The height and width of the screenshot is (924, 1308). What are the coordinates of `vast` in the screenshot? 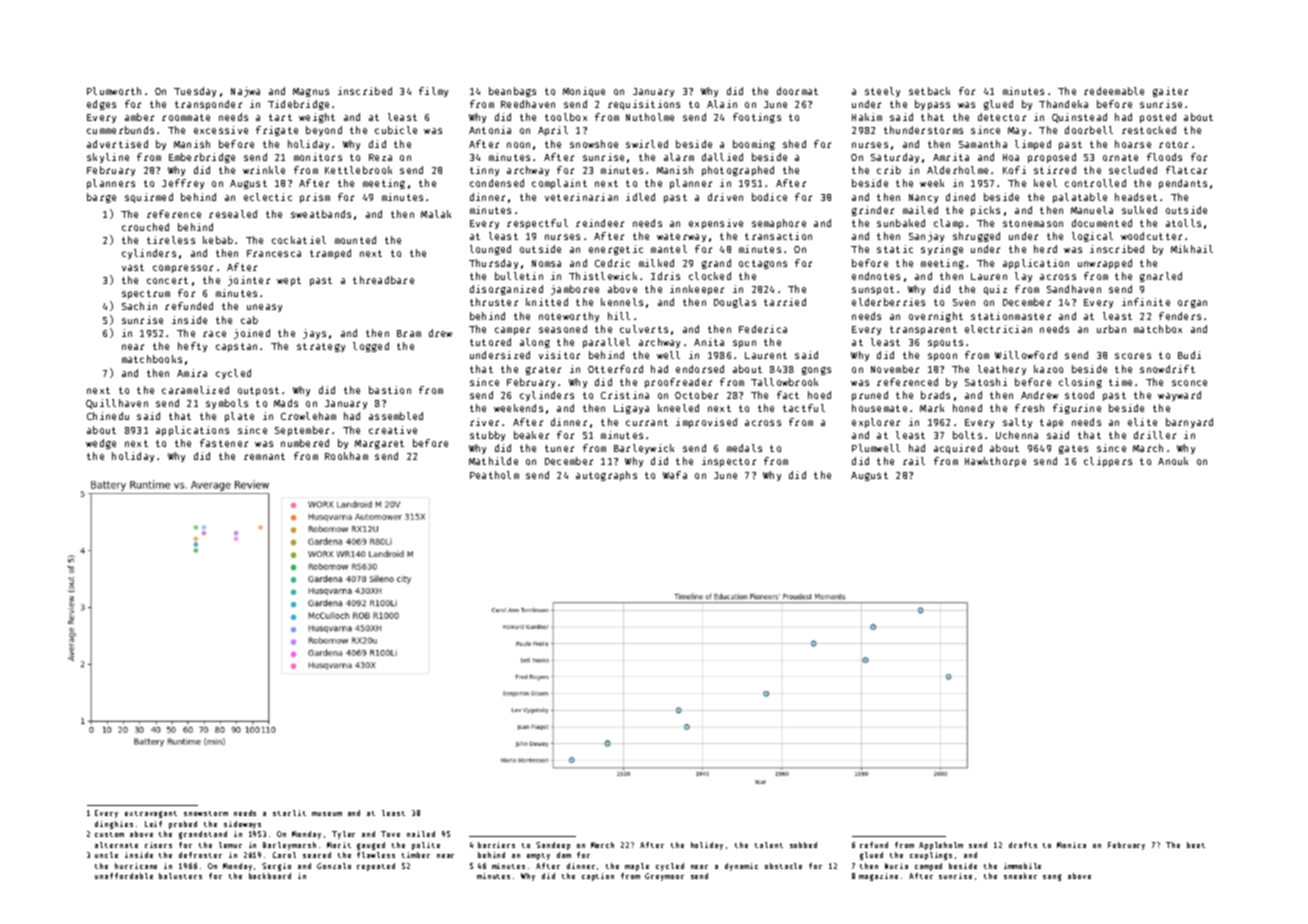 It's located at (133, 267).
